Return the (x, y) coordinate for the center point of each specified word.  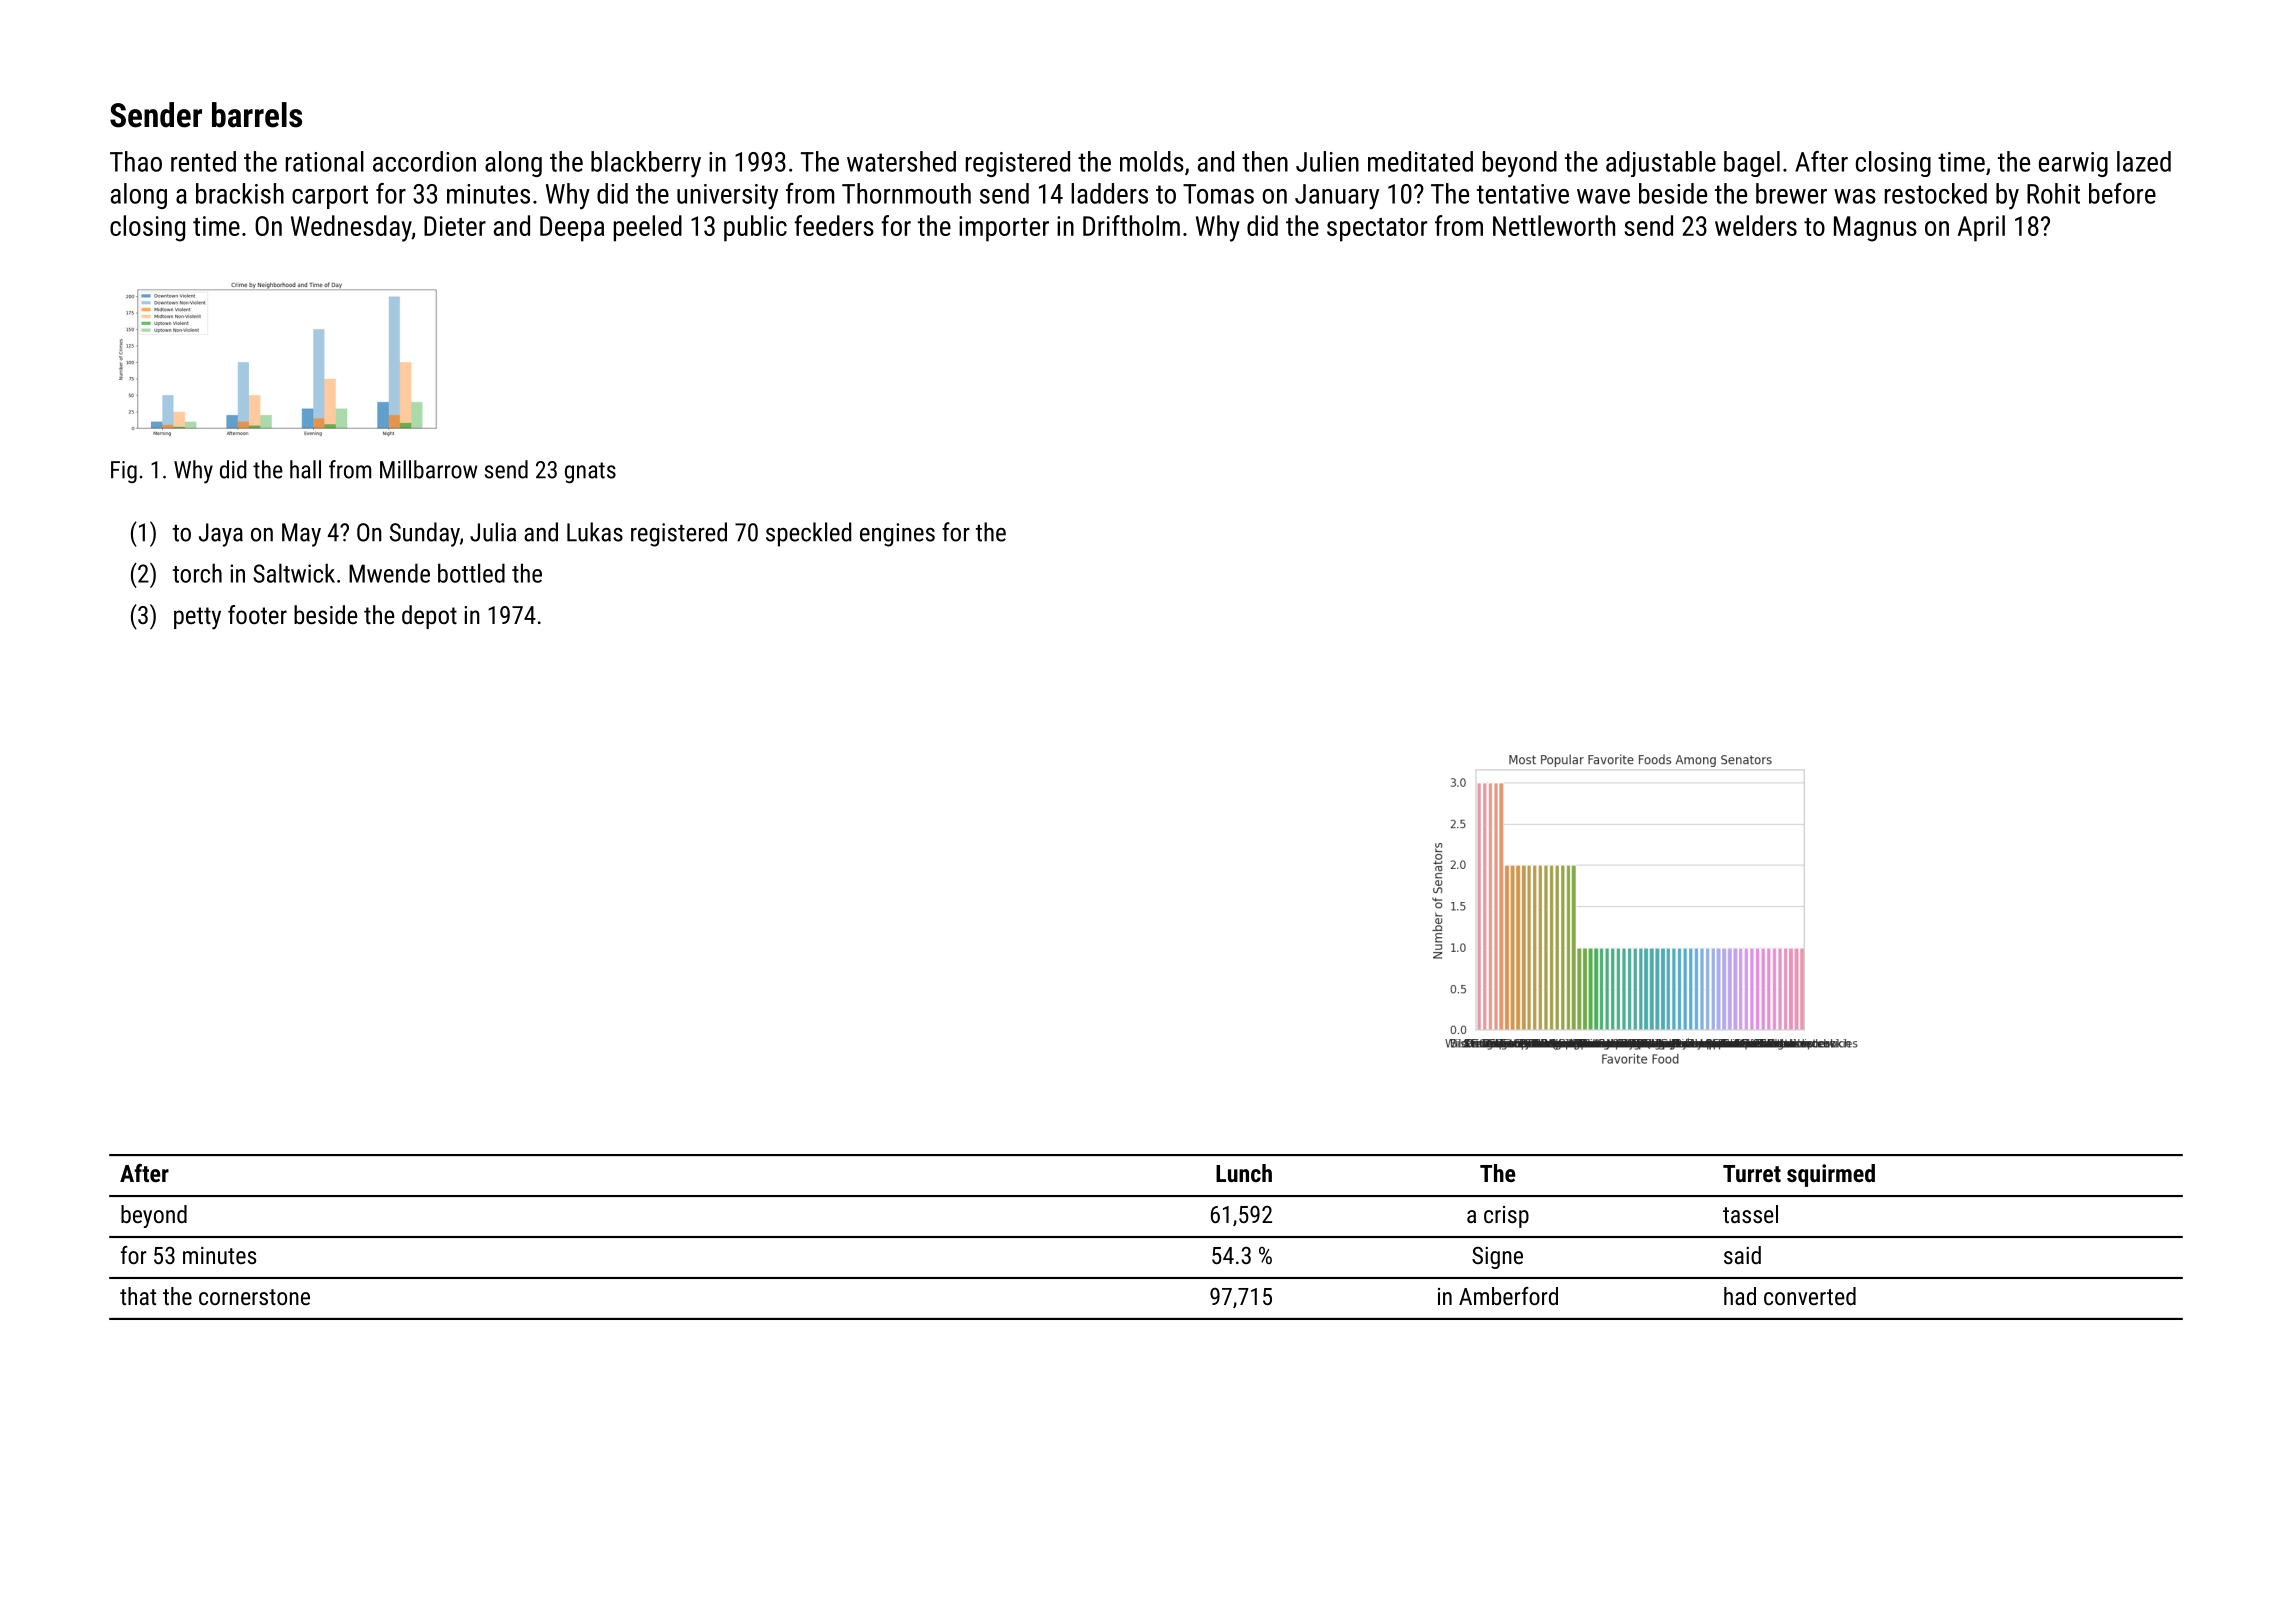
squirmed (1831, 1175)
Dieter (455, 226)
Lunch (1244, 1173)
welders (1756, 225)
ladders (1109, 193)
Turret (1752, 1173)
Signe (1497, 1258)
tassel (1750, 1214)
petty (197, 618)
